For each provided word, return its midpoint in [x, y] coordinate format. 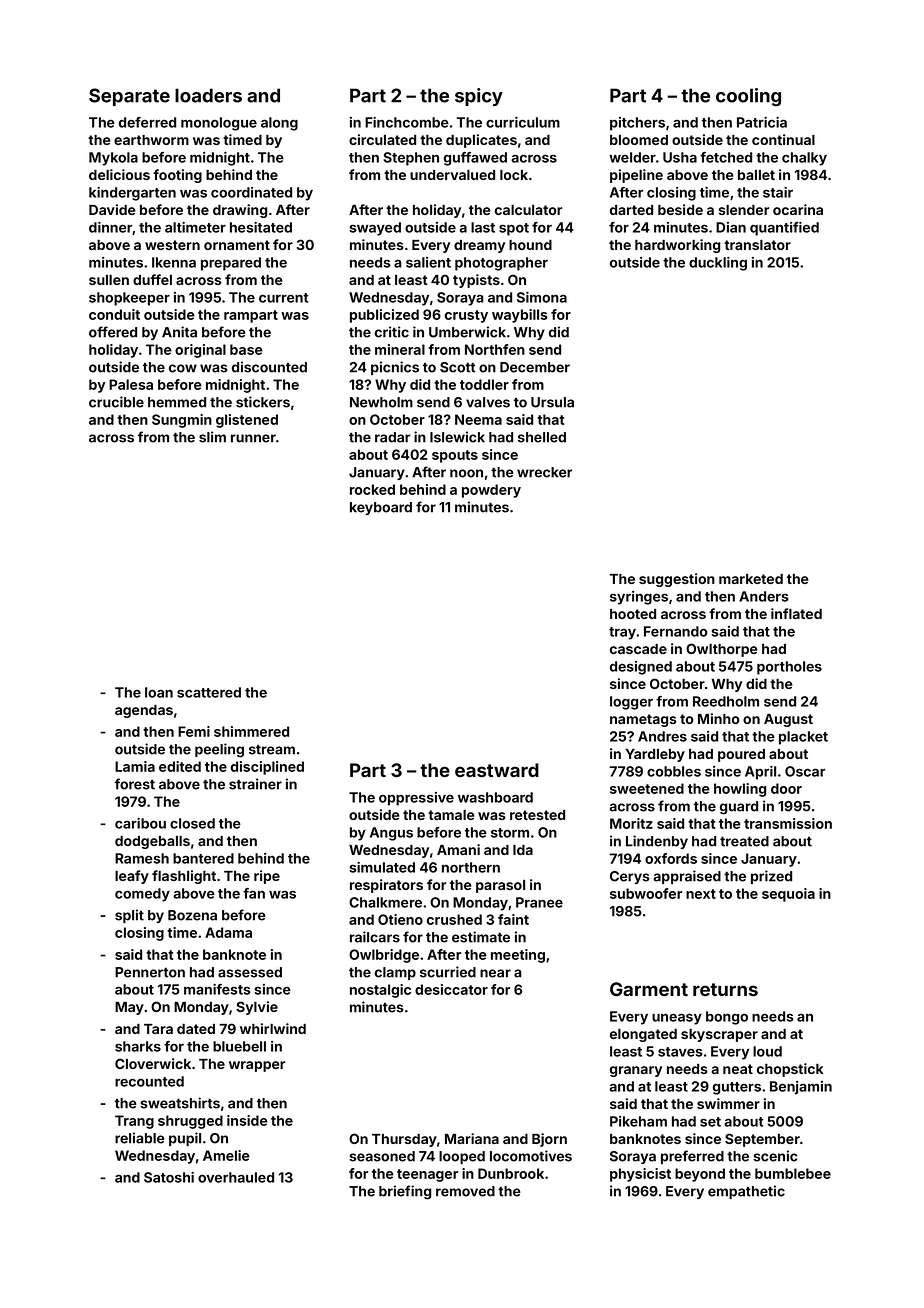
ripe [267, 877]
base [246, 349]
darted [631, 210]
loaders [208, 95]
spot [514, 229]
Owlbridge [384, 956]
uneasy [677, 1019]
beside [680, 209]
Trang [134, 1122]
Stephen [411, 159]
